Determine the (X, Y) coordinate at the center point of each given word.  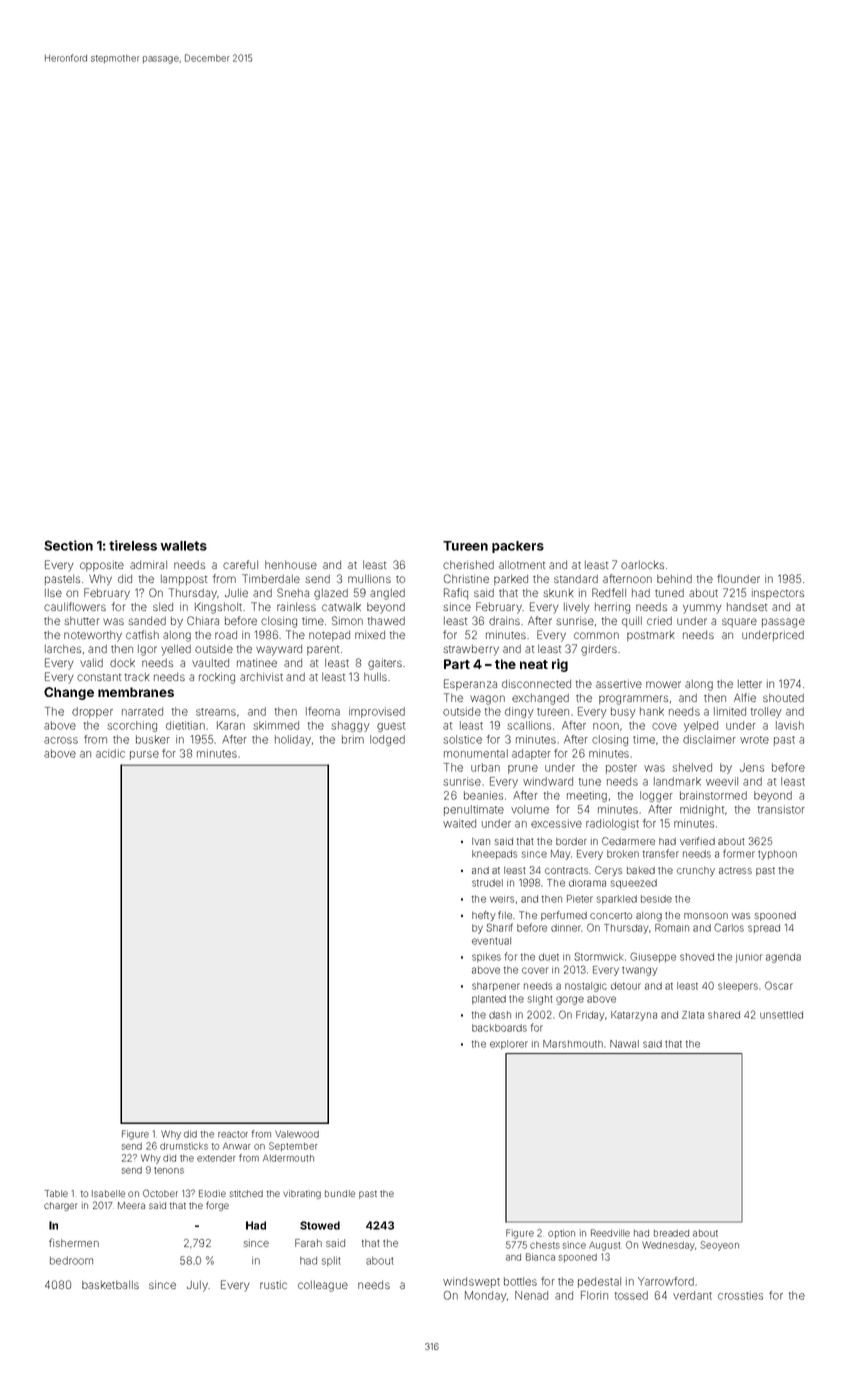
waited (459, 823)
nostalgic (586, 987)
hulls (375, 677)
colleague (323, 1286)
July (197, 1286)
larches (63, 649)
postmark (651, 636)
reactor (233, 1134)
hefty (484, 916)
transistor (781, 809)
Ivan (481, 841)
